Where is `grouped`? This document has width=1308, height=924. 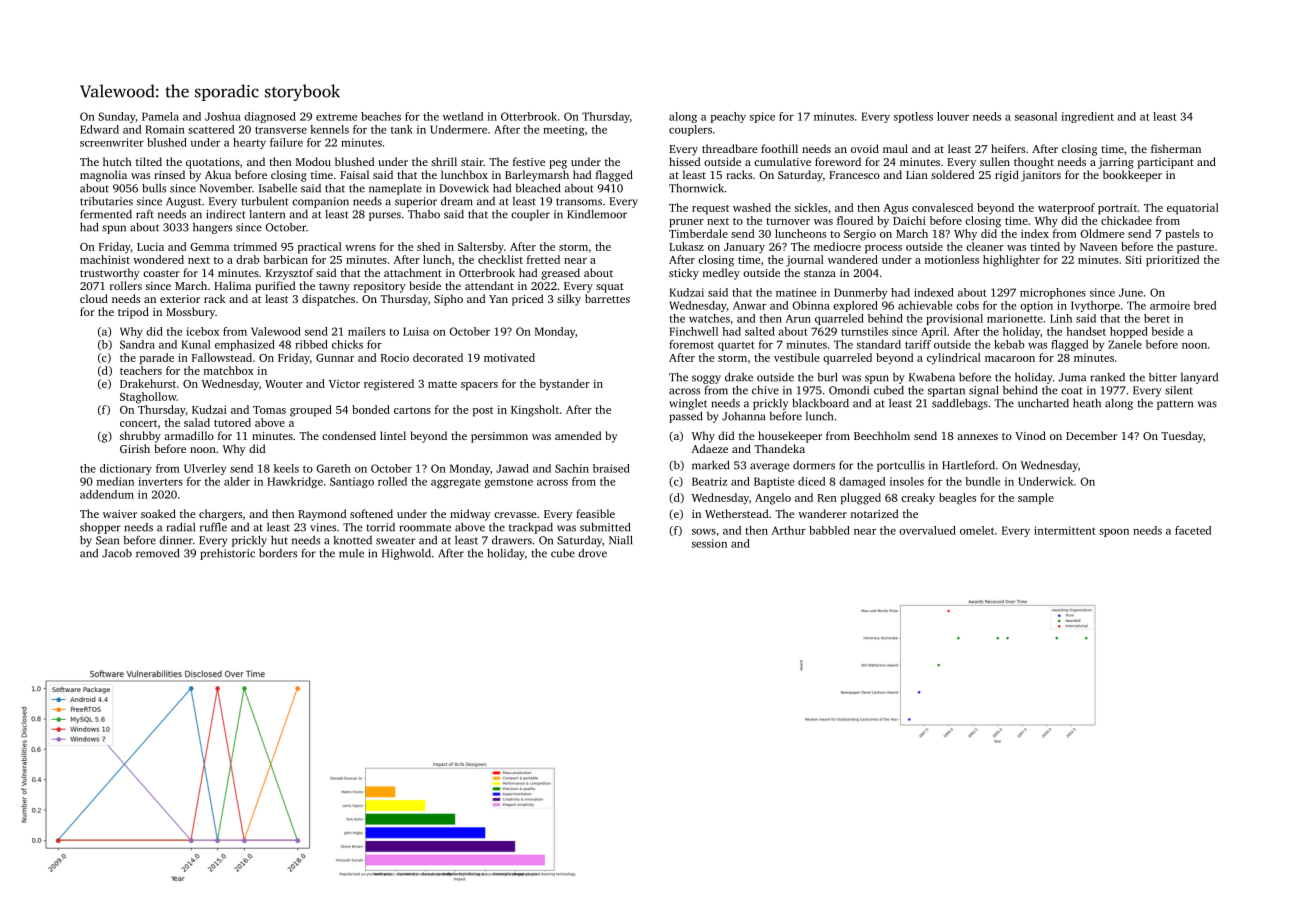
grouped is located at coordinates (311, 411).
